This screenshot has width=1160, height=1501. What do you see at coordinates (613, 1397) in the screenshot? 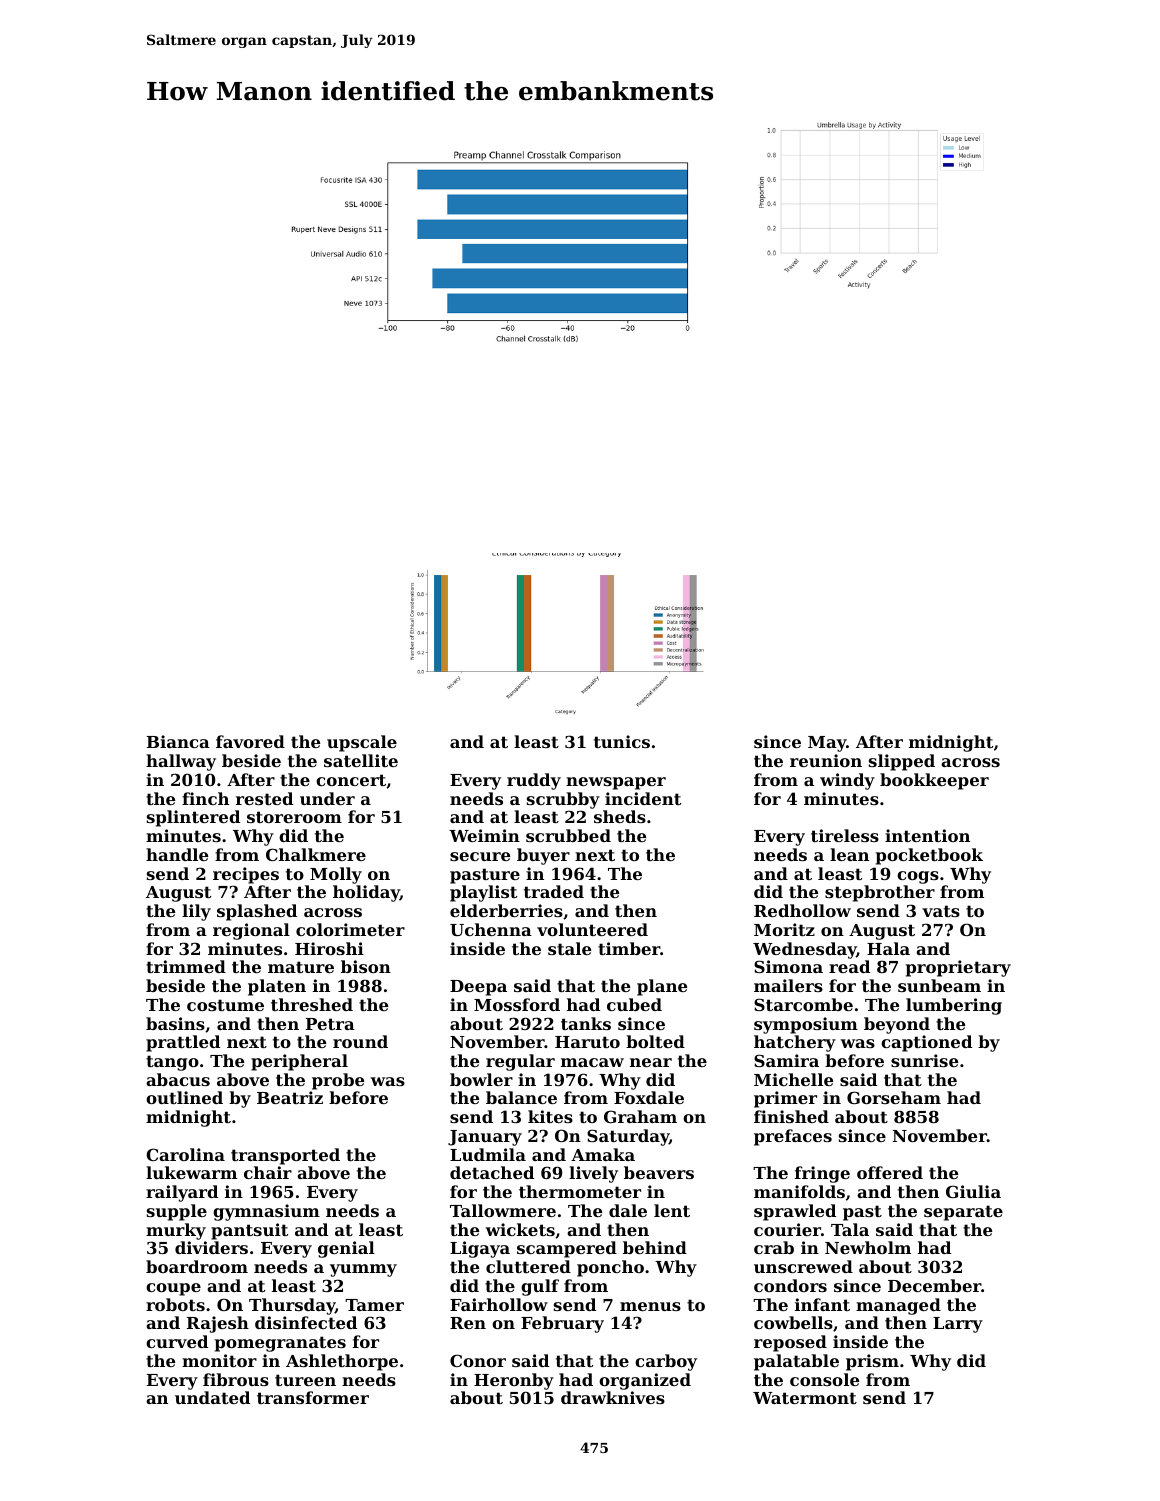
I see `drawknives` at bounding box center [613, 1397].
